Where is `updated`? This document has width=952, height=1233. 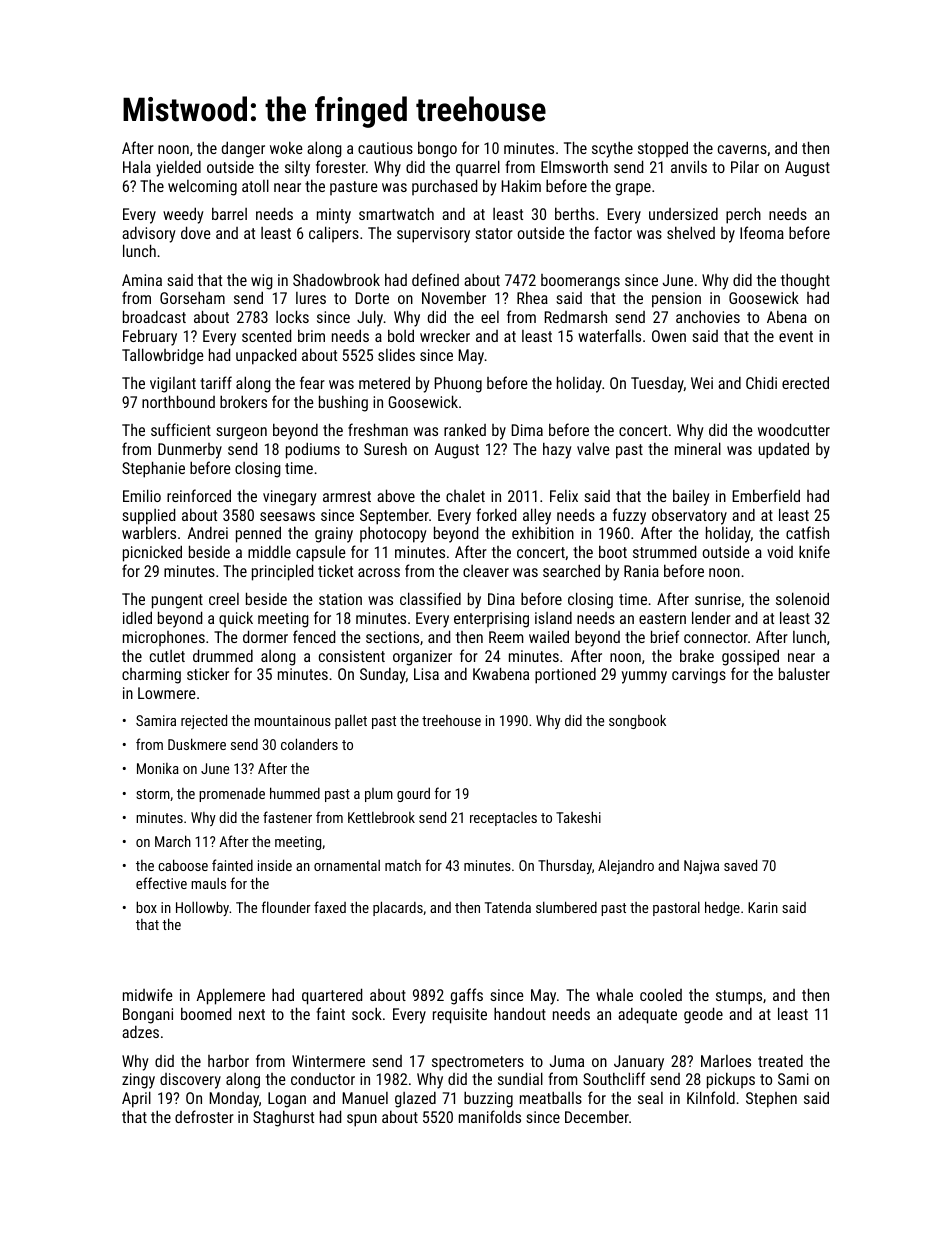
updated is located at coordinates (784, 450).
